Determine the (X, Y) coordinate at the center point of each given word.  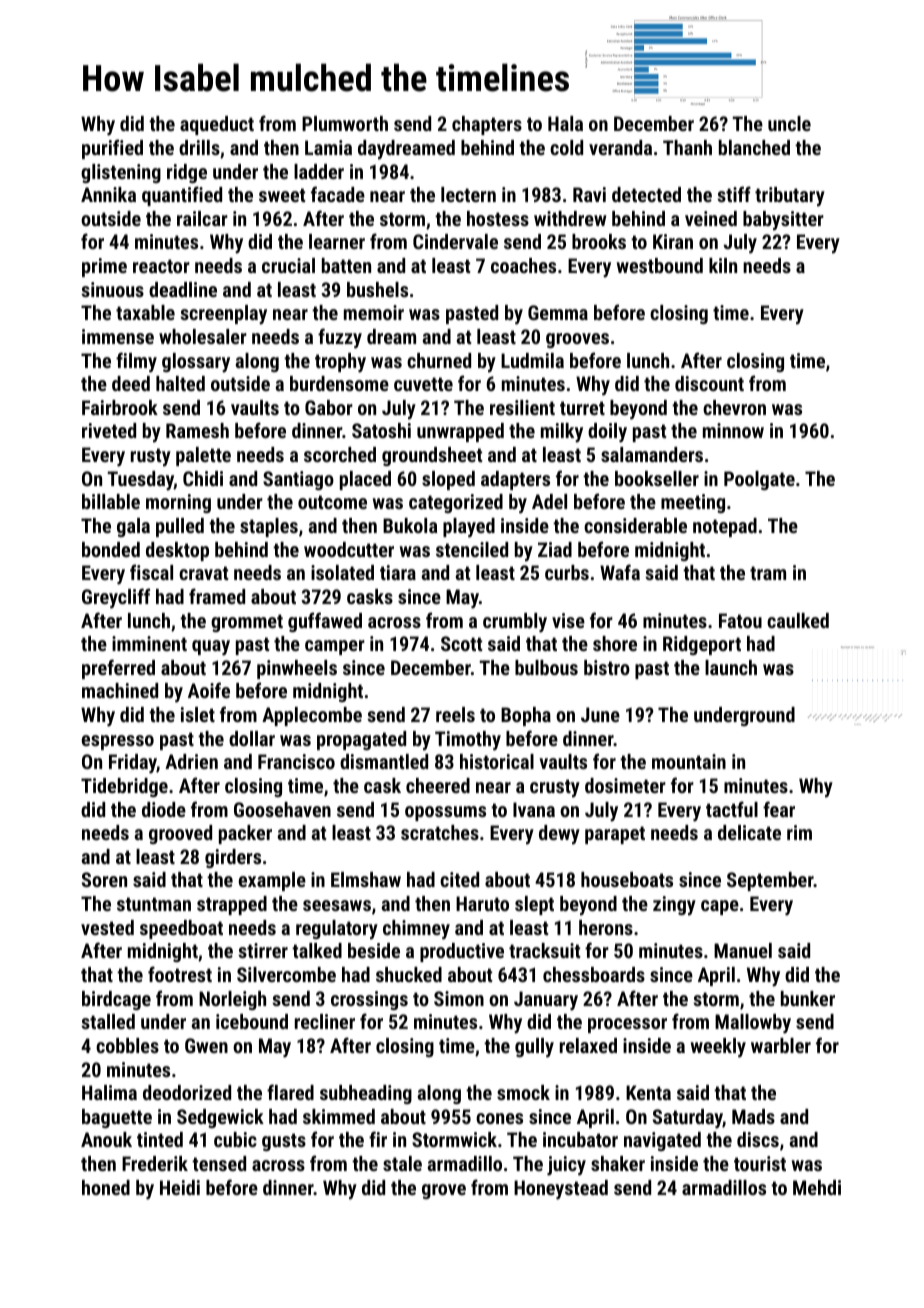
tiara (398, 572)
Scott (461, 643)
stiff (734, 194)
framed (217, 596)
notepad (725, 527)
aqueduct (217, 125)
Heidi (180, 1187)
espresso (118, 742)
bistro (607, 667)
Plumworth (345, 123)
